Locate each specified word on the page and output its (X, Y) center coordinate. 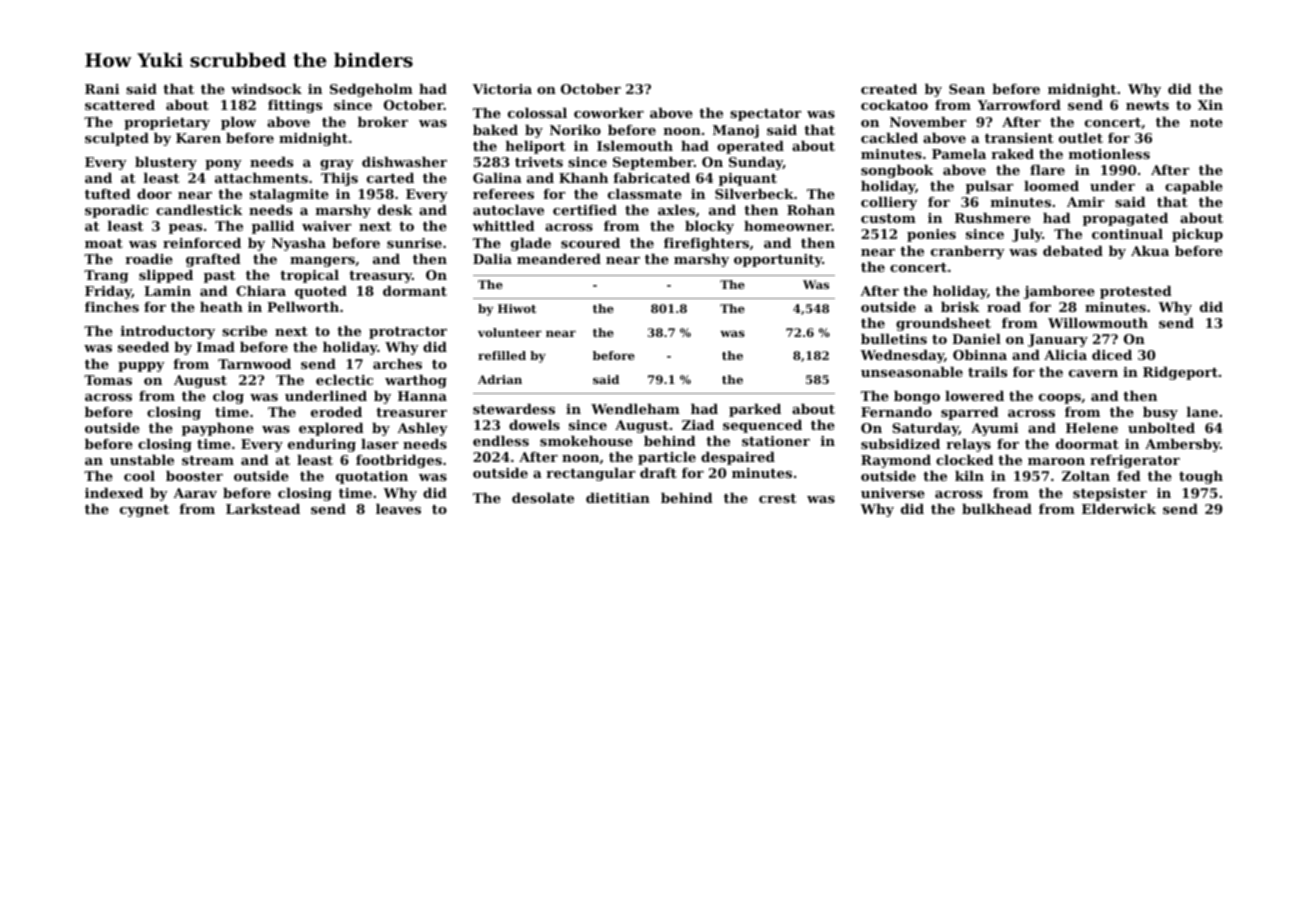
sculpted (117, 139)
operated (750, 147)
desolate (543, 498)
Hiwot (517, 308)
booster (194, 476)
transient (1019, 138)
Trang (106, 276)
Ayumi (994, 429)
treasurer (411, 412)
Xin (1210, 105)
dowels (534, 425)
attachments (261, 178)
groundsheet (943, 324)
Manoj (736, 131)
